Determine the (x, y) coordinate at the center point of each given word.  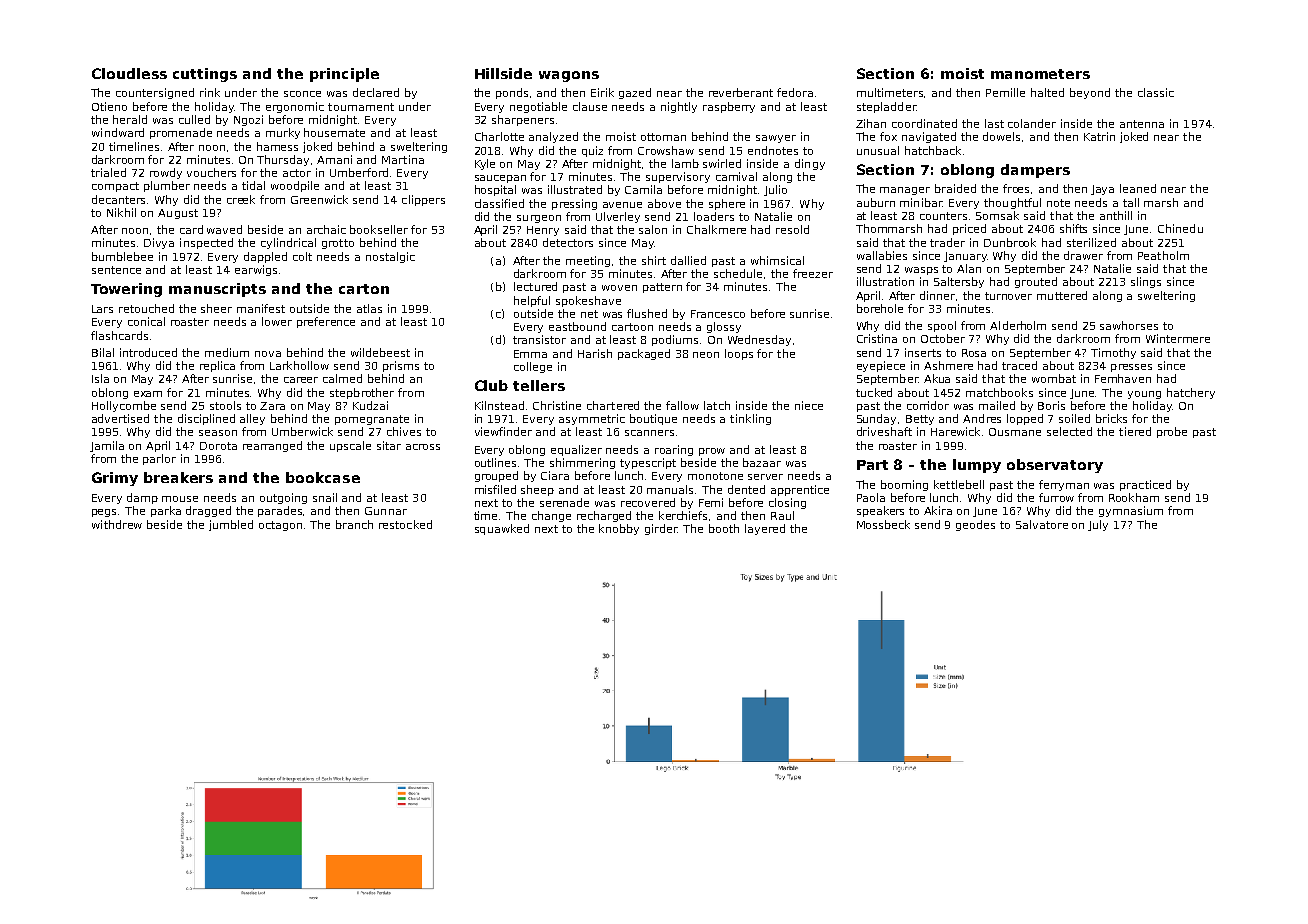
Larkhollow (299, 365)
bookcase (323, 477)
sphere (727, 204)
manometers (1040, 74)
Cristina (877, 338)
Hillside (503, 73)
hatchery (1191, 393)
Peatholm (1163, 255)
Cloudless (129, 73)
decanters (120, 199)
